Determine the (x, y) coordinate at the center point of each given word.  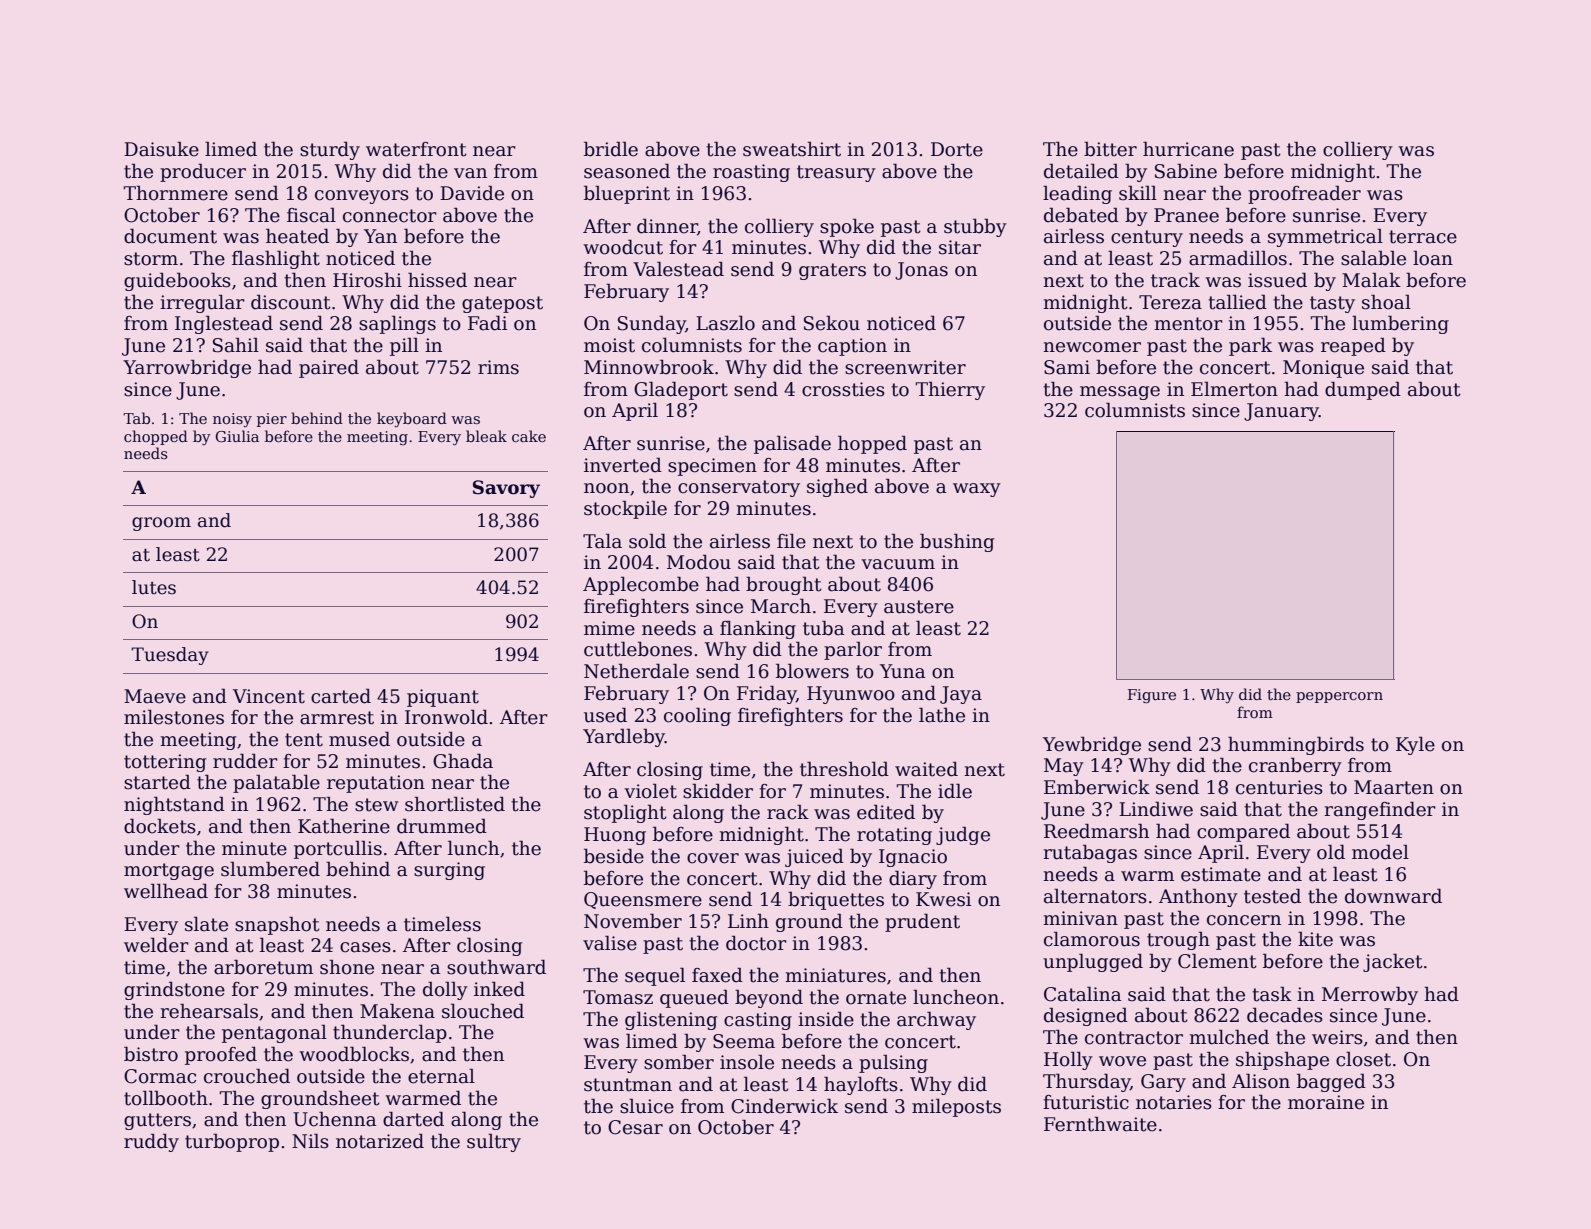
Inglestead (224, 324)
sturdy (330, 150)
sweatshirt (792, 149)
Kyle (1415, 745)
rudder (245, 761)
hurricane (1188, 149)
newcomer (1092, 347)
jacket (1393, 962)
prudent (922, 922)
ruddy (151, 1142)
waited (926, 769)
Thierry (950, 390)
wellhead (166, 891)
